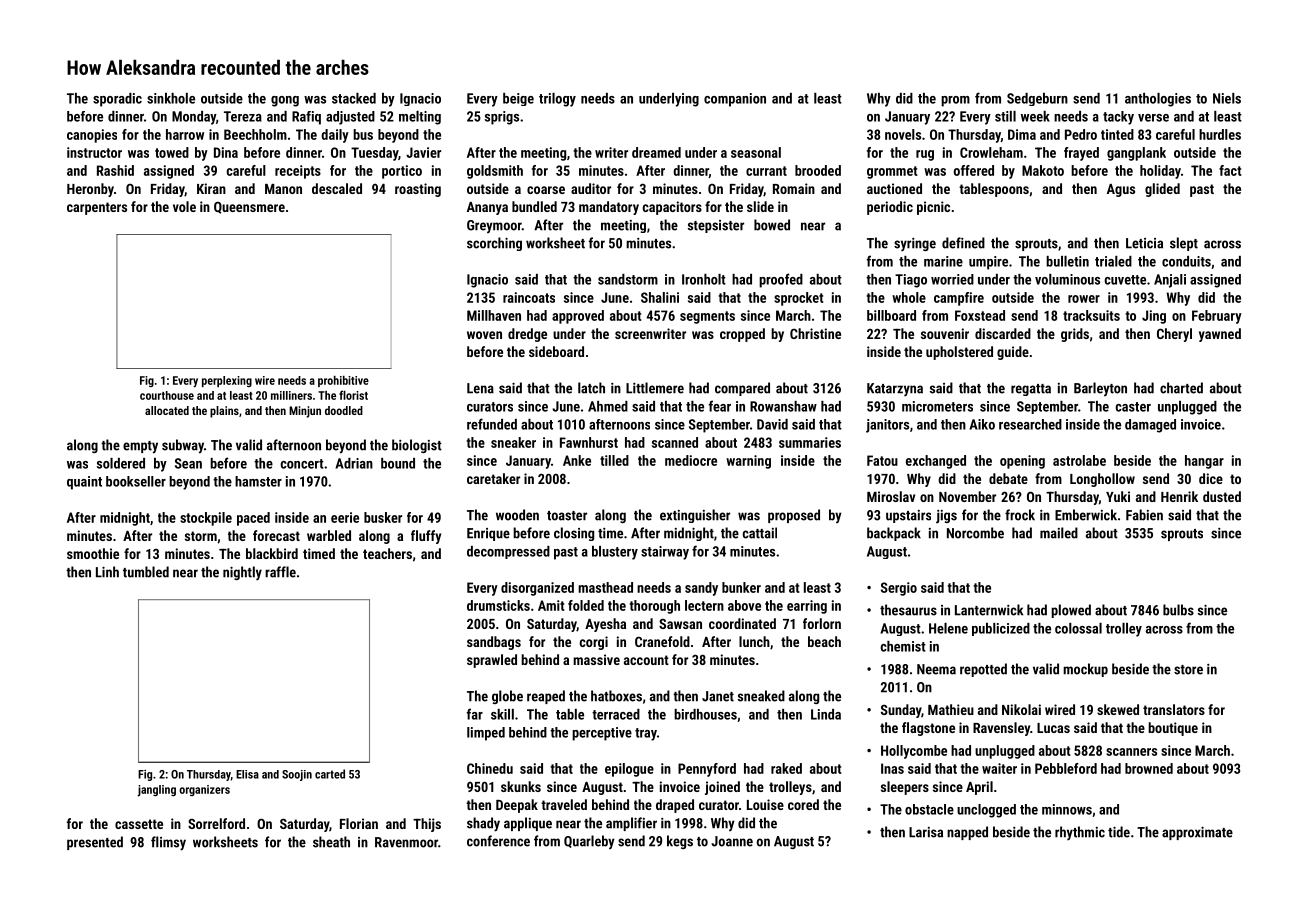  What do you see at coordinates (247, 774) in the screenshot?
I see `Elisa` at bounding box center [247, 774].
